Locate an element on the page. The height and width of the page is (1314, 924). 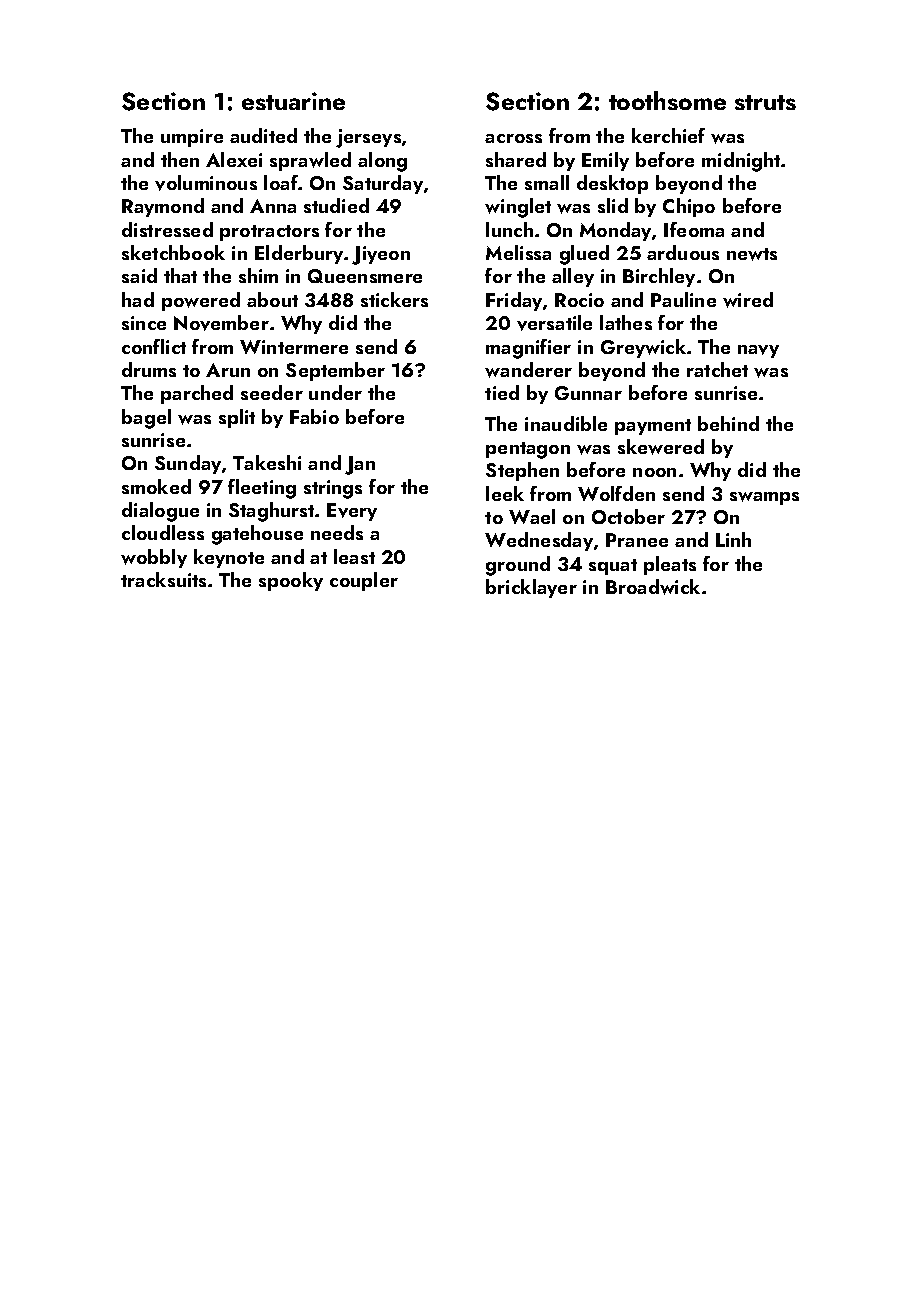
Broadwick is located at coordinates (653, 587).
